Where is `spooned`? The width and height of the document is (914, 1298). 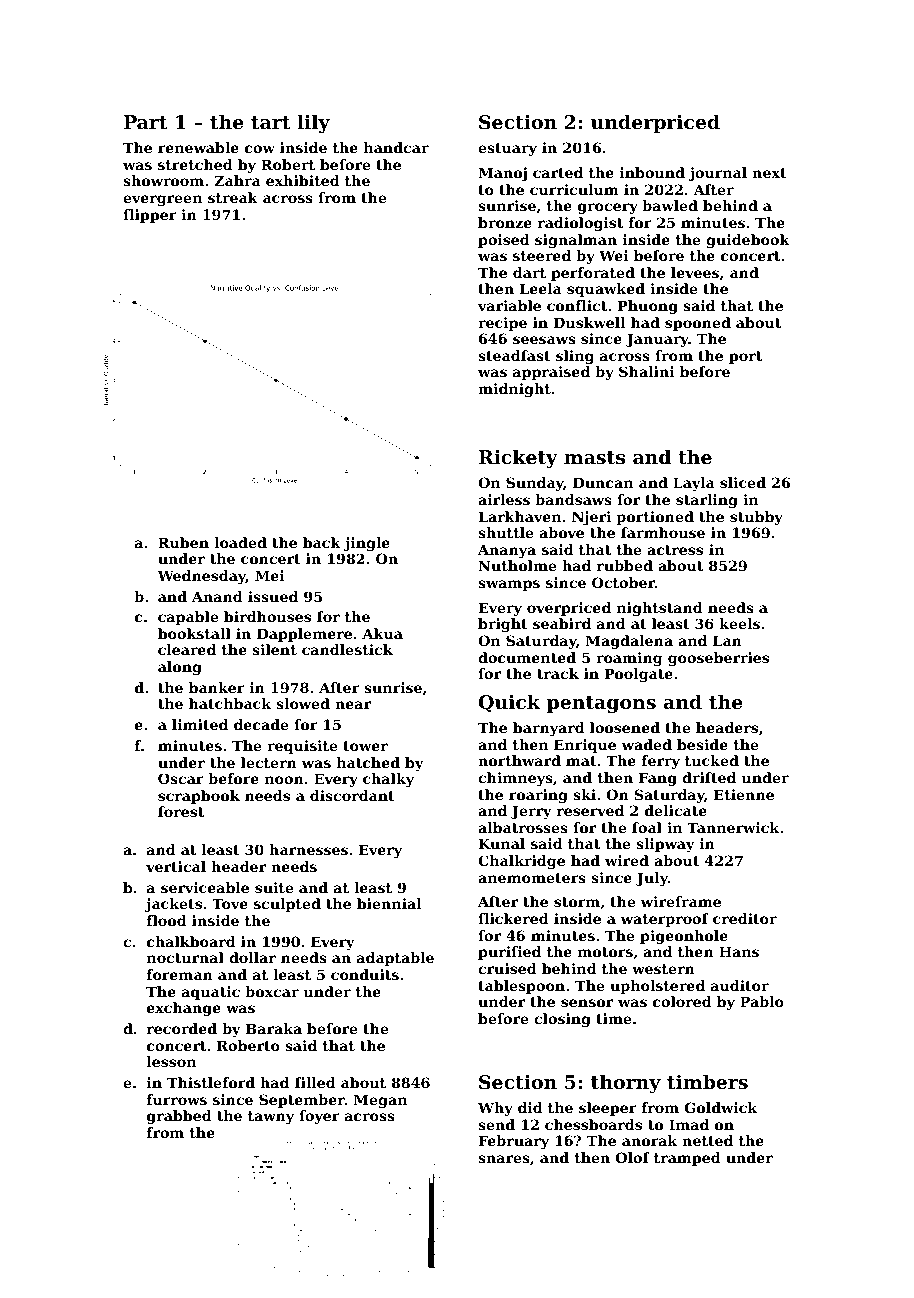
spooned is located at coordinates (698, 324).
